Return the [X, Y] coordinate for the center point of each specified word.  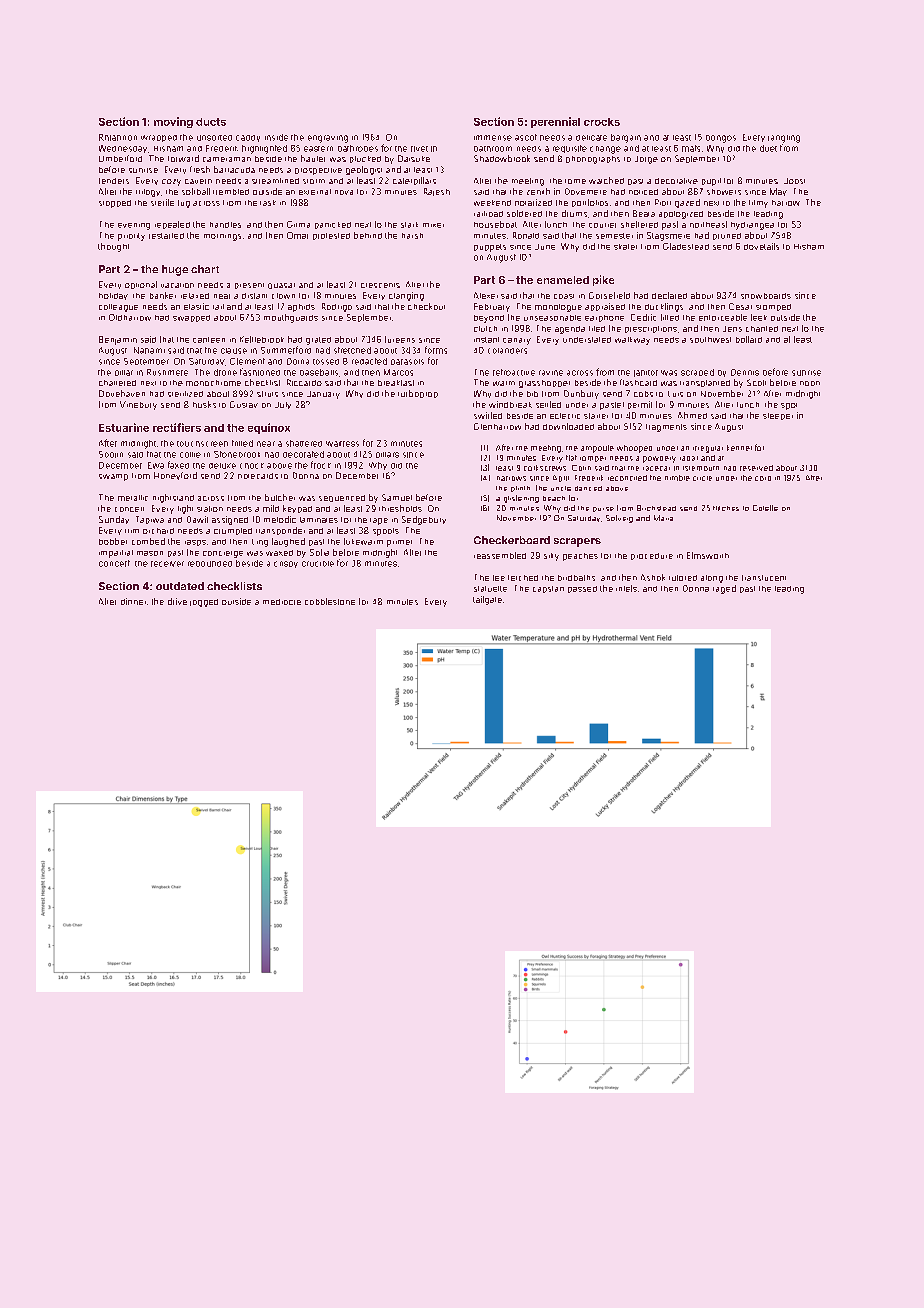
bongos [721, 139]
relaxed [195, 296]
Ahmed [692, 415]
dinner [133, 601]
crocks [602, 122]
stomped [773, 307]
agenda [570, 330]
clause [234, 351]
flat [571, 458]
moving [173, 122]
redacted [369, 361]
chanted [762, 329]
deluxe [222, 466]
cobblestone [330, 601]
